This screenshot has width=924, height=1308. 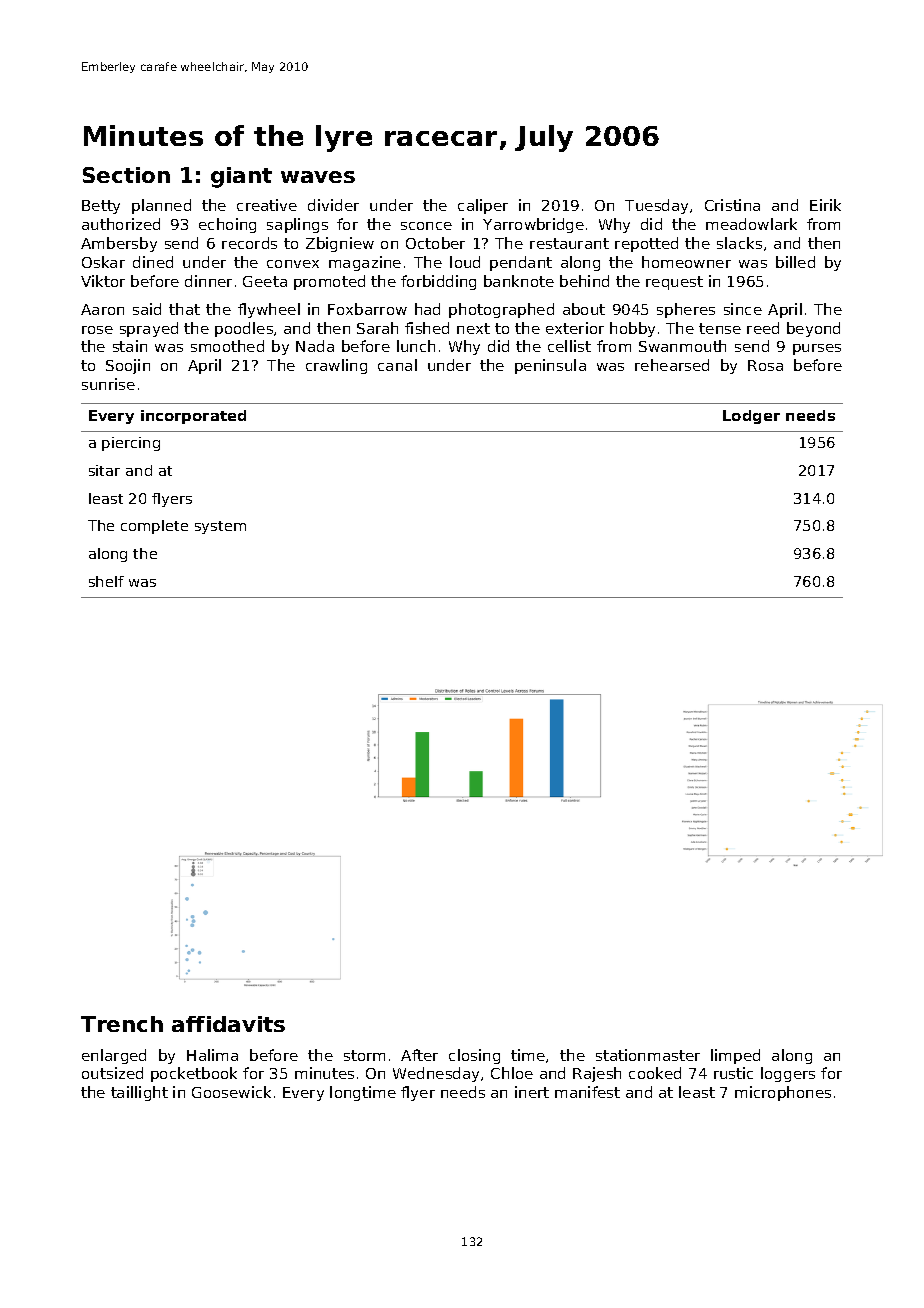 What do you see at coordinates (106, 581) in the screenshot?
I see `shelf` at bounding box center [106, 581].
